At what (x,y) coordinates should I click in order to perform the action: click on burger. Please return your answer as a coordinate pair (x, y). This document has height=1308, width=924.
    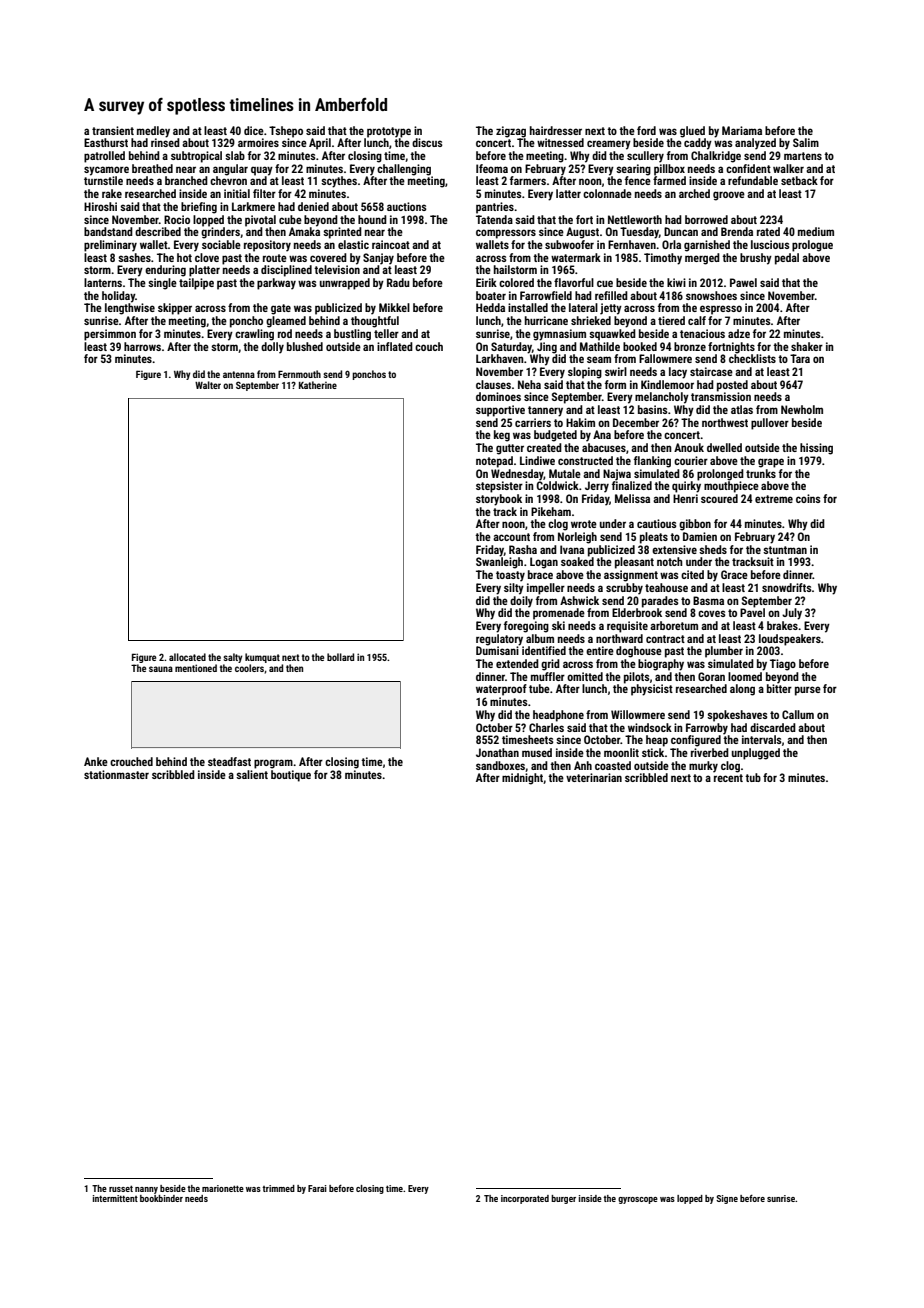
    Looking at the image, I should click on (563, 1199).
